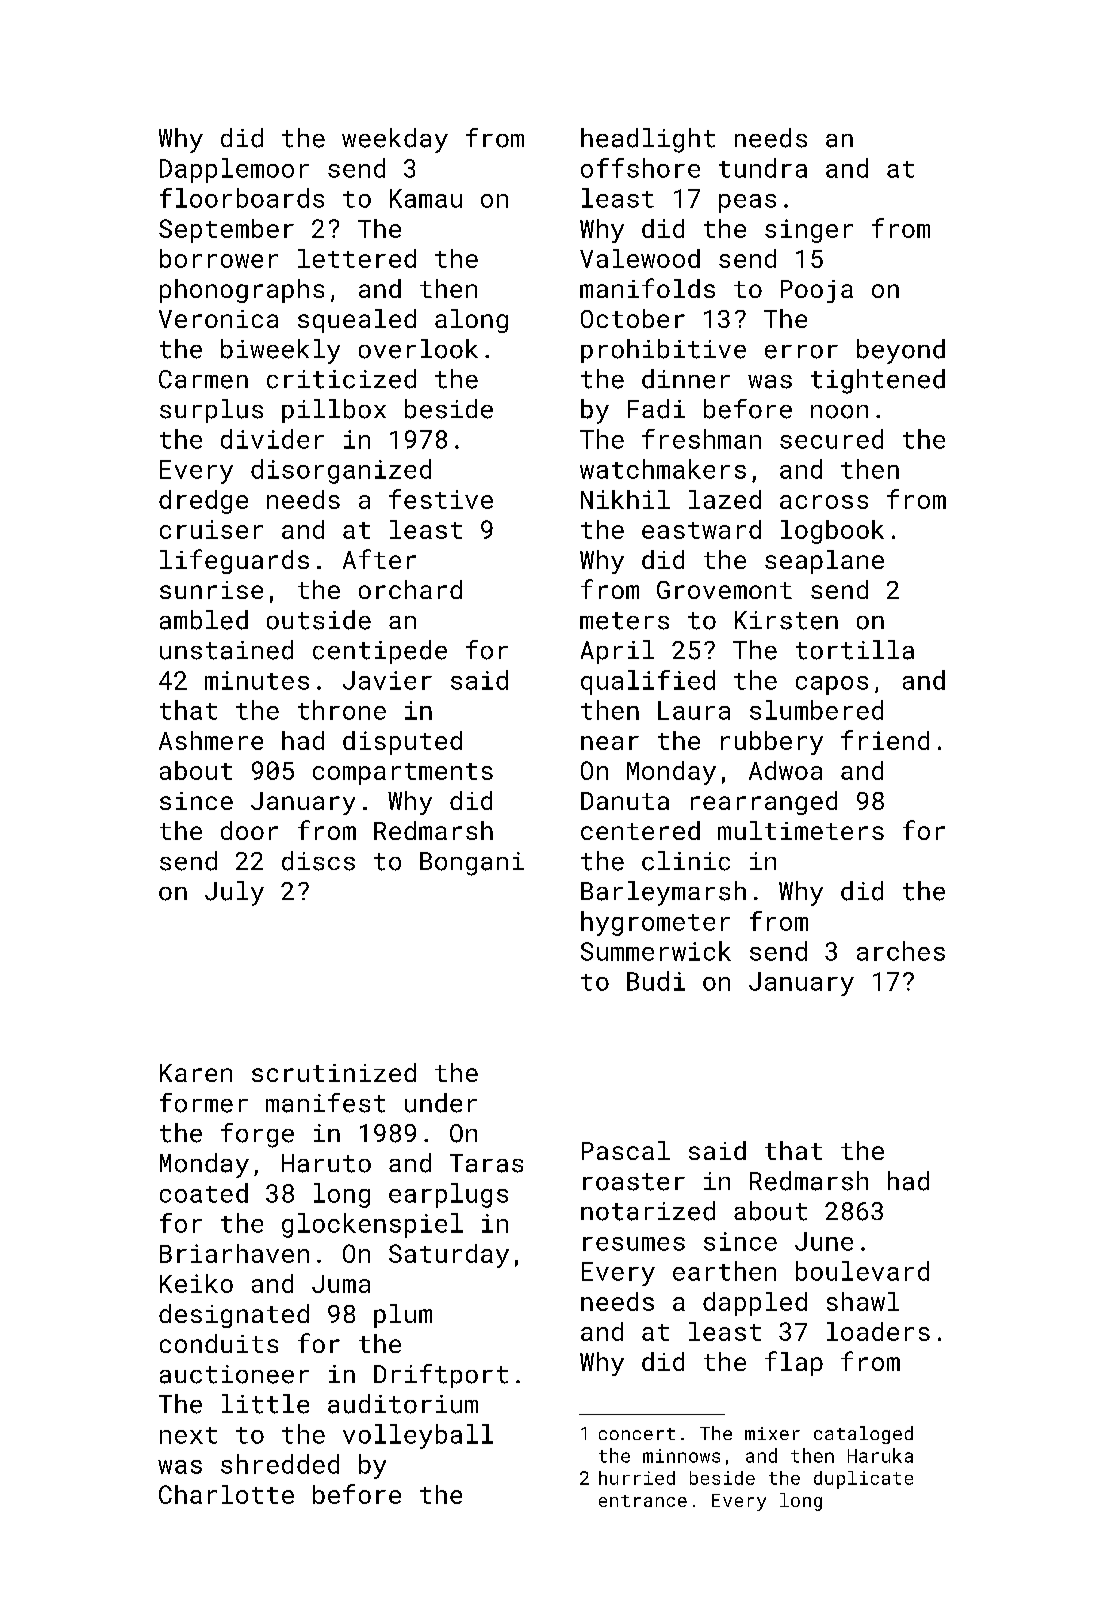  Describe the element at coordinates (418, 349) in the document. I see `overlook` at that location.
